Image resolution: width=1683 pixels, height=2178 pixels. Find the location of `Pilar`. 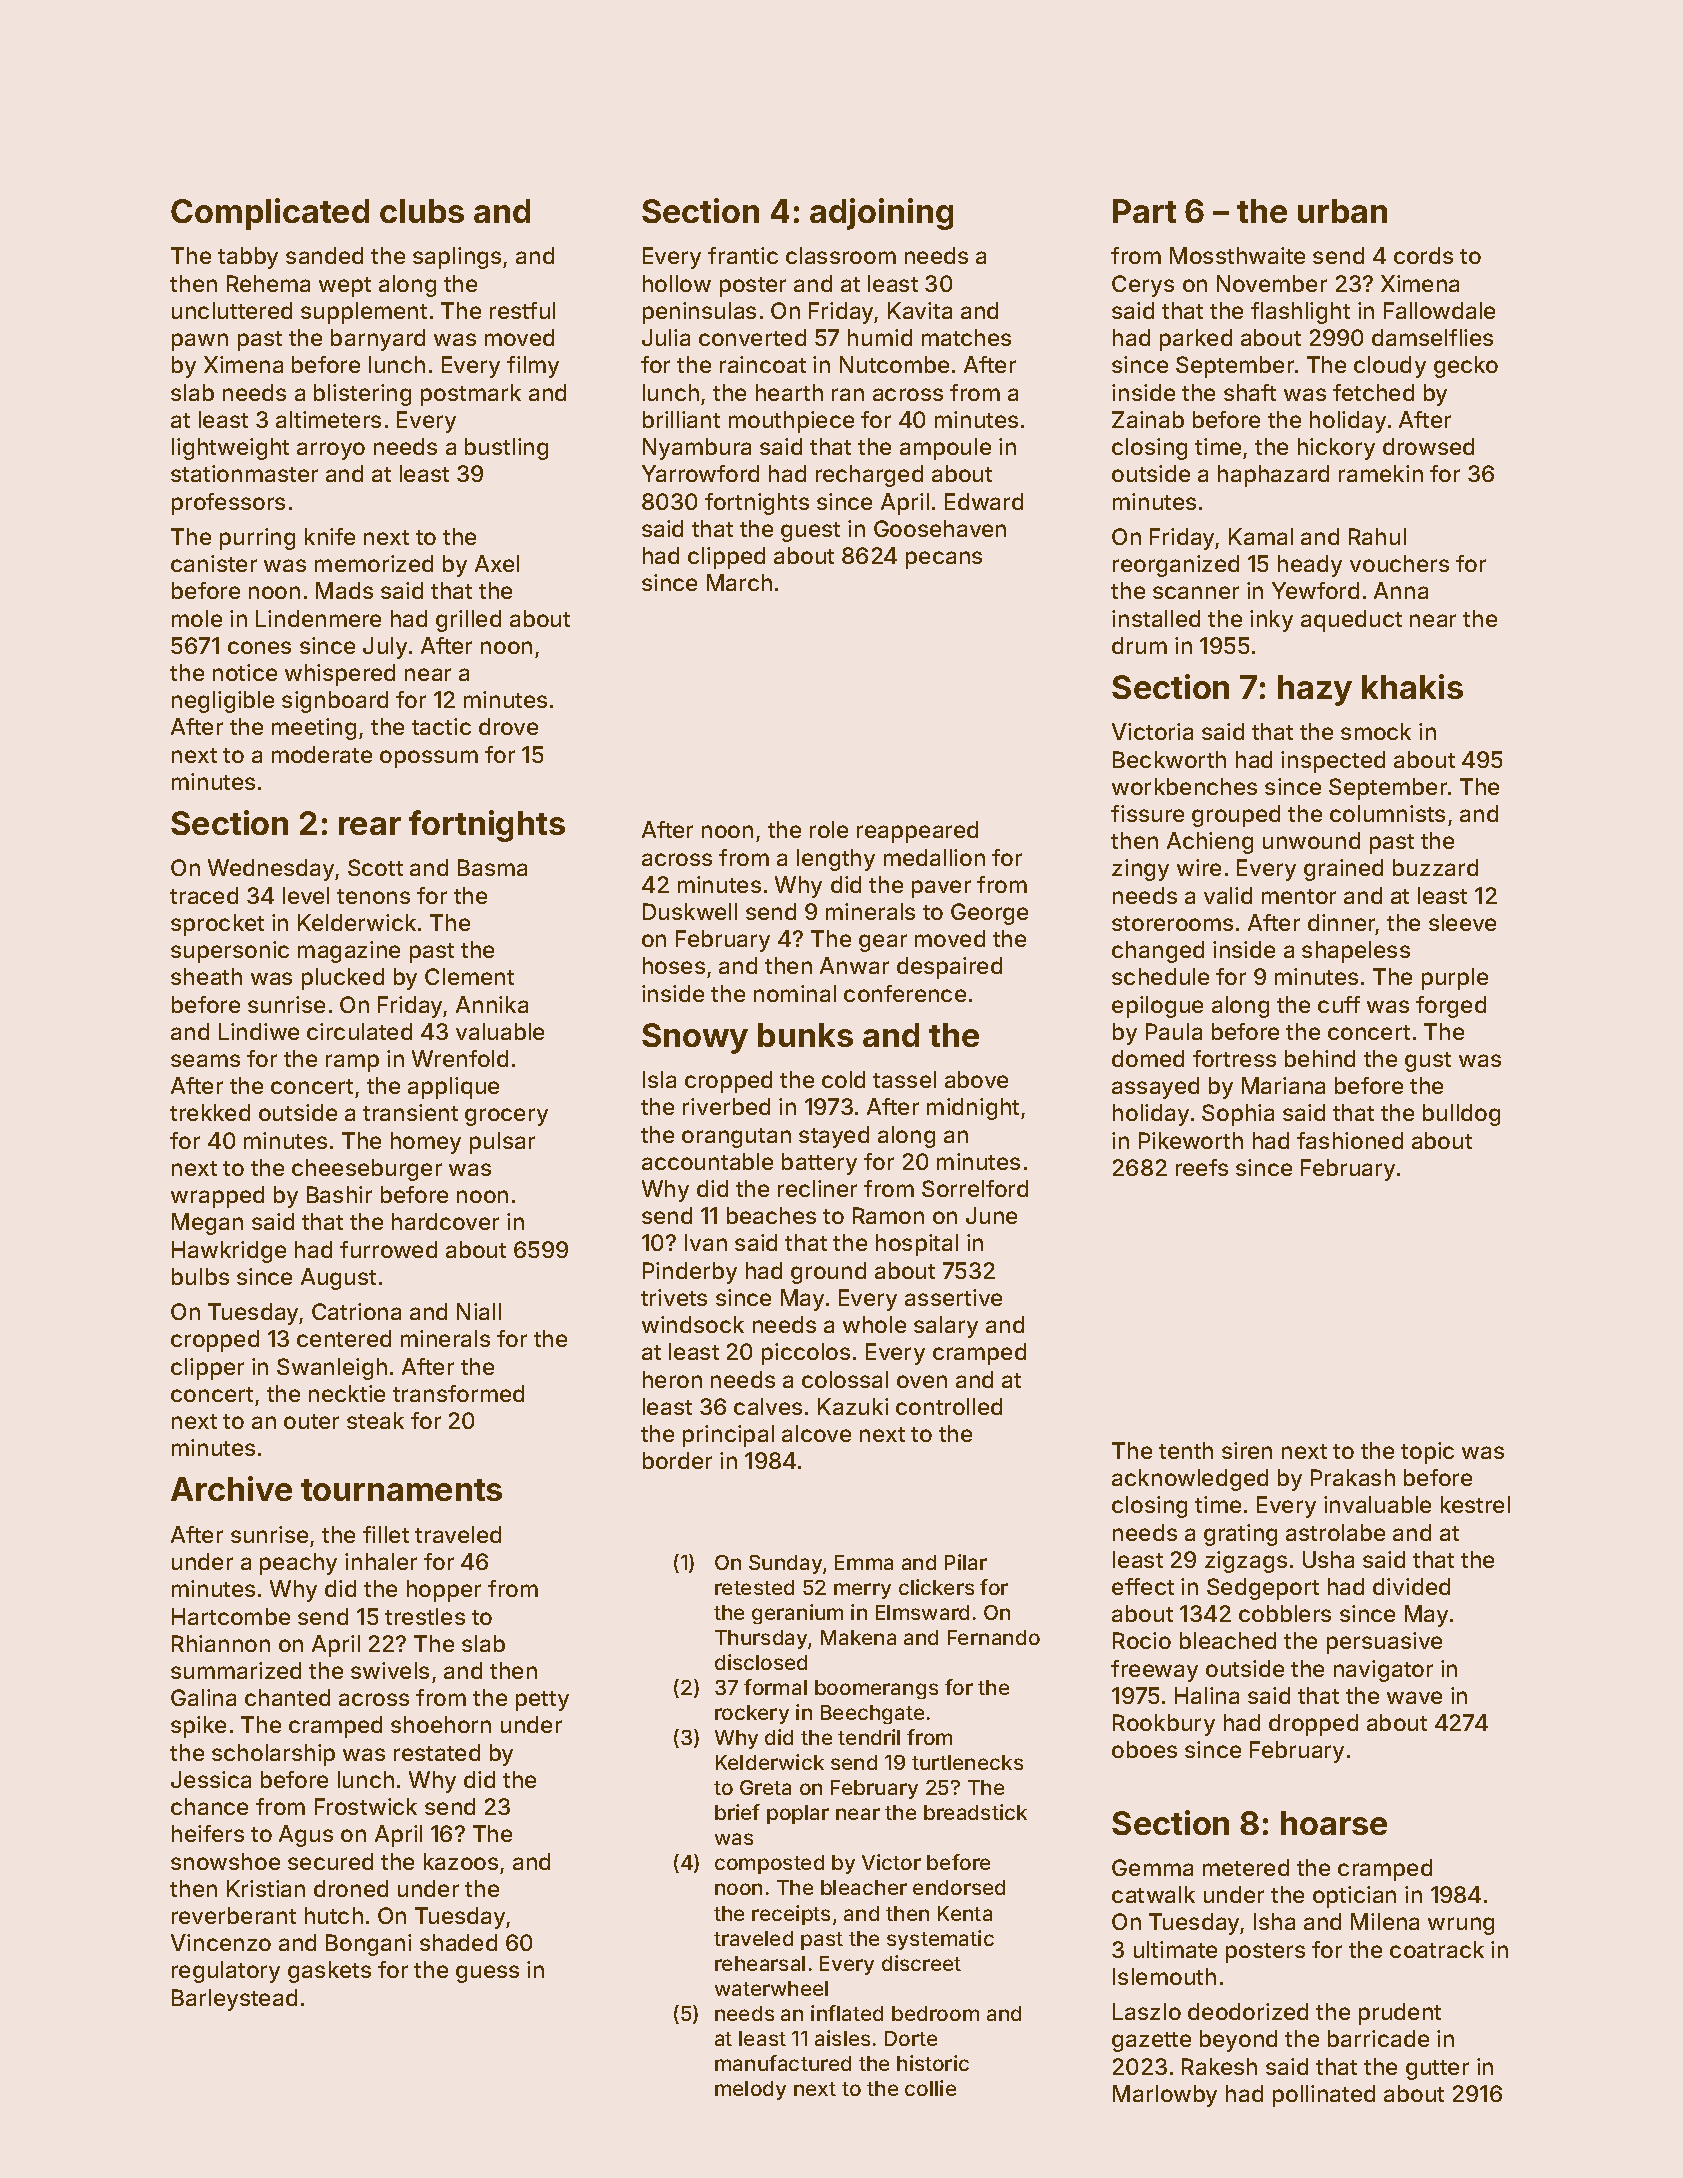

Pilar is located at coordinates (966, 1562).
